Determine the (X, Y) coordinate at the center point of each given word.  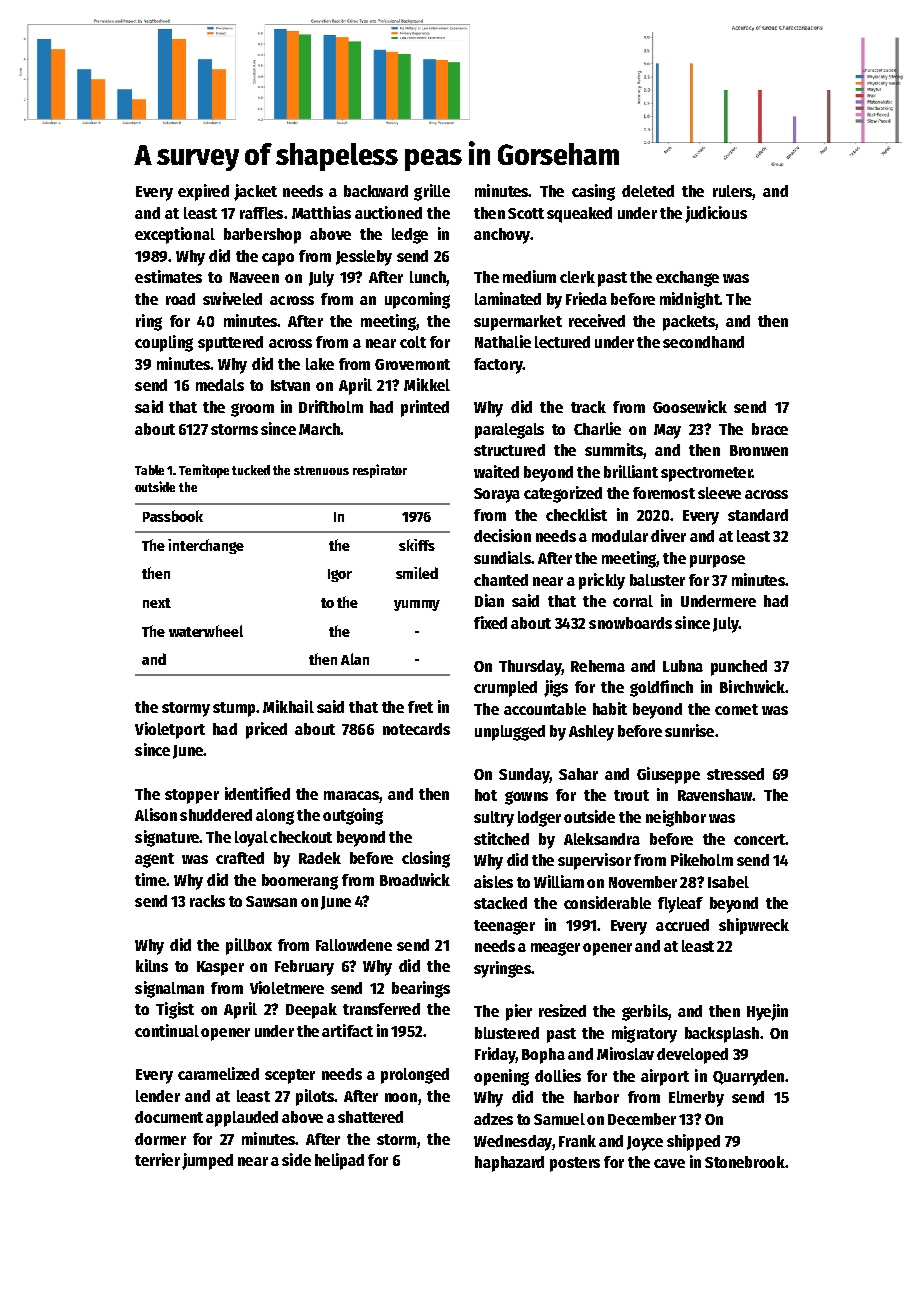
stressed (735, 774)
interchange (206, 546)
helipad (339, 1161)
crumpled (505, 689)
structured (509, 450)
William (559, 881)
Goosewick (690, 406)
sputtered (230, 344)
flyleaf (680, 905)
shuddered (216, 815)
